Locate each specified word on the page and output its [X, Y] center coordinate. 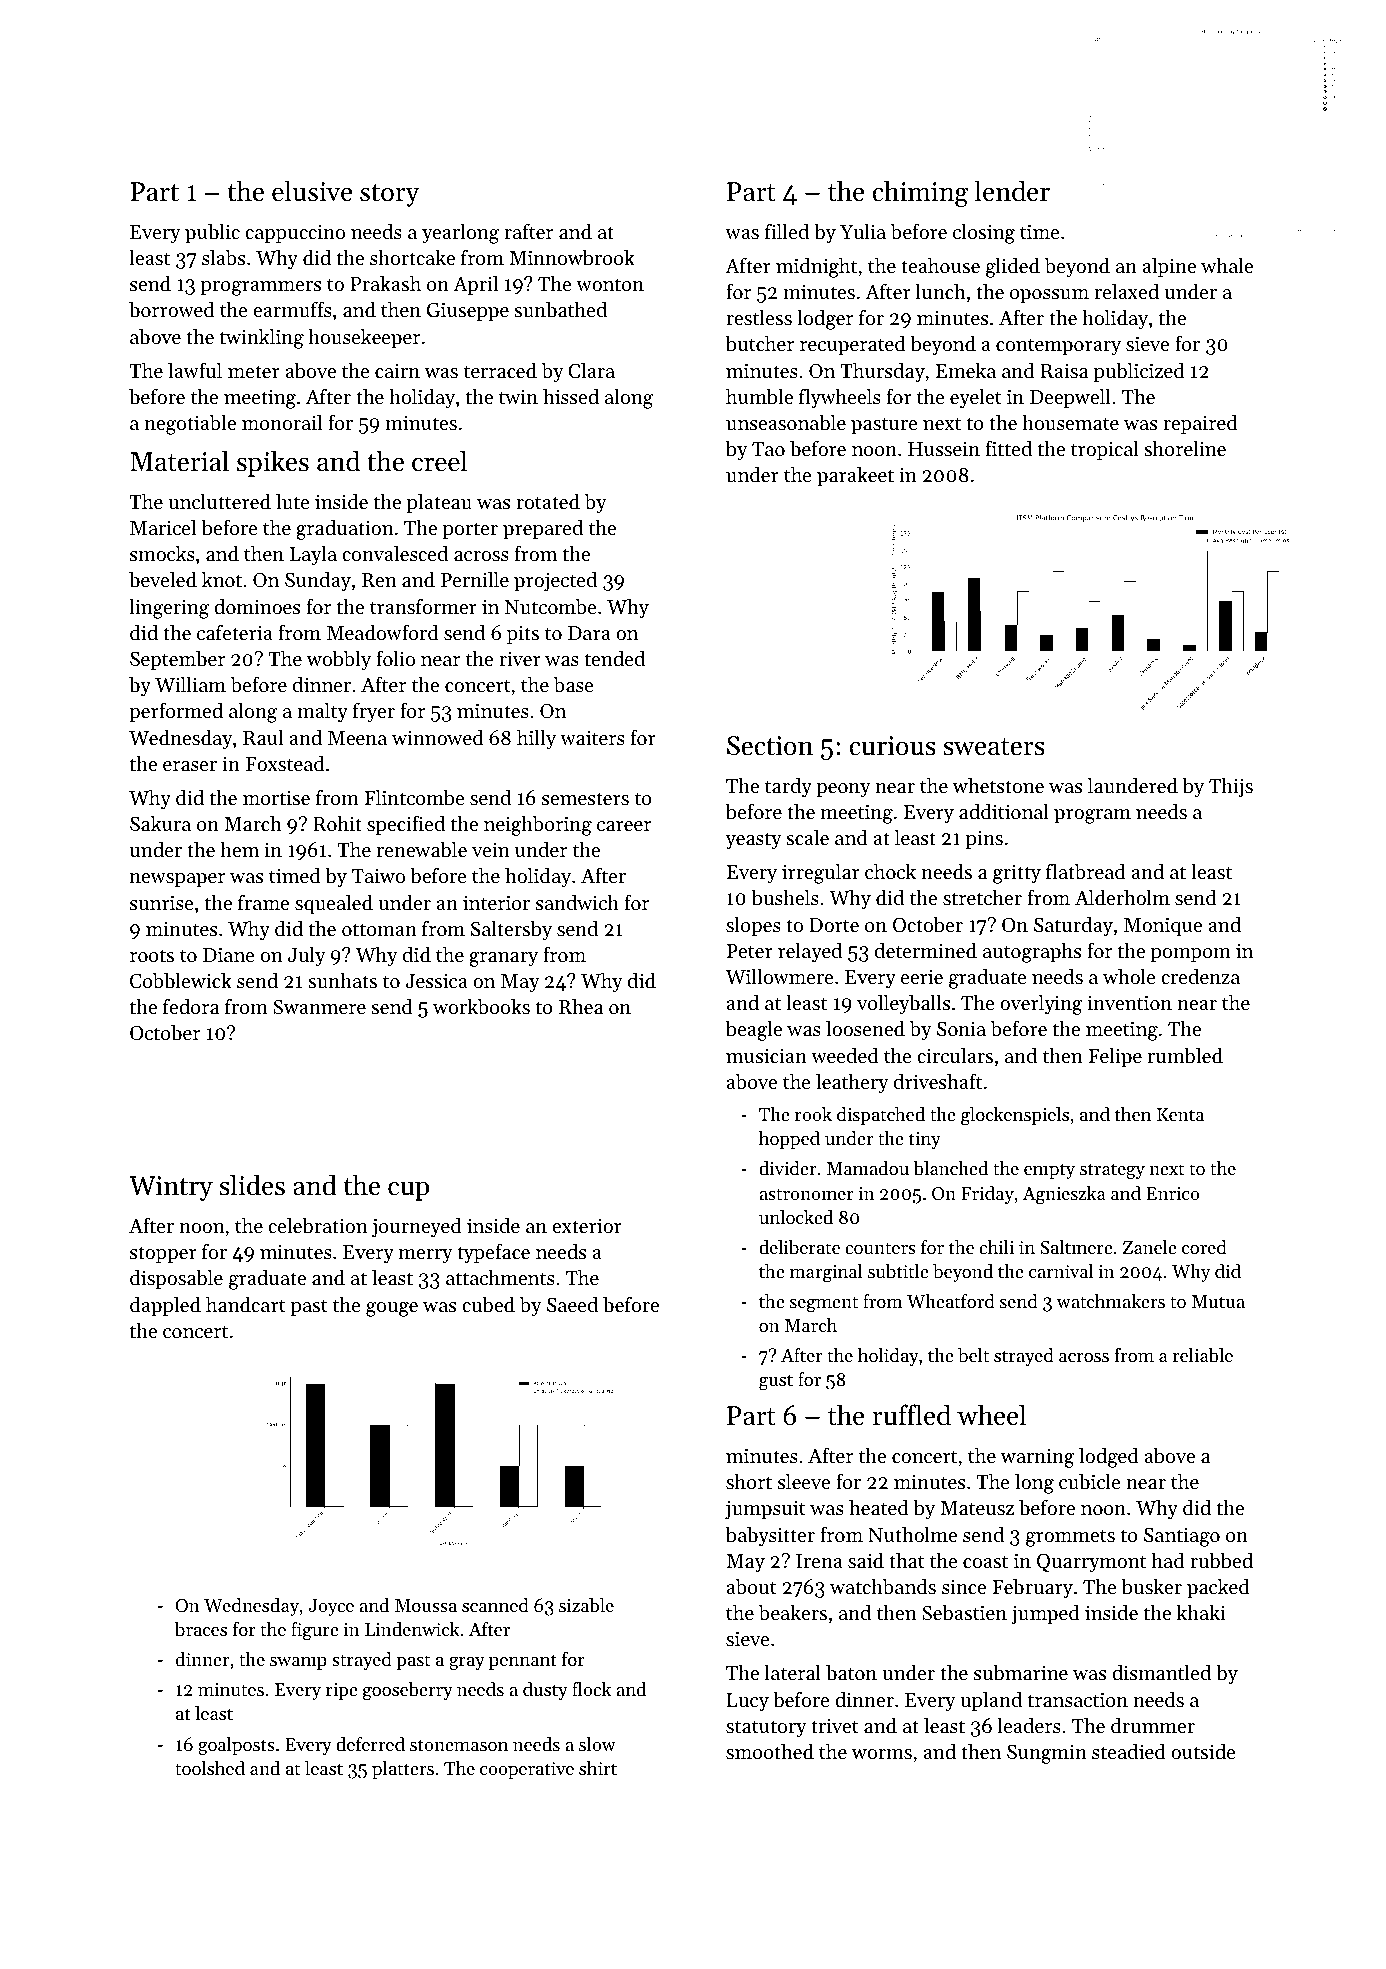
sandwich [577, 902]
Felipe [1115, 1057]
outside [1203, 1751]
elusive [312, 191]
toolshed [210, 1768]
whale [1227, 265]
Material [179, 461]
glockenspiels [1015, 1116]
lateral [792, 1672]
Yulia [863, 231]
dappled [165, 1306]
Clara [591, 370]
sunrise [162, 903]
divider [787, 1168]
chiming [920, 193]
